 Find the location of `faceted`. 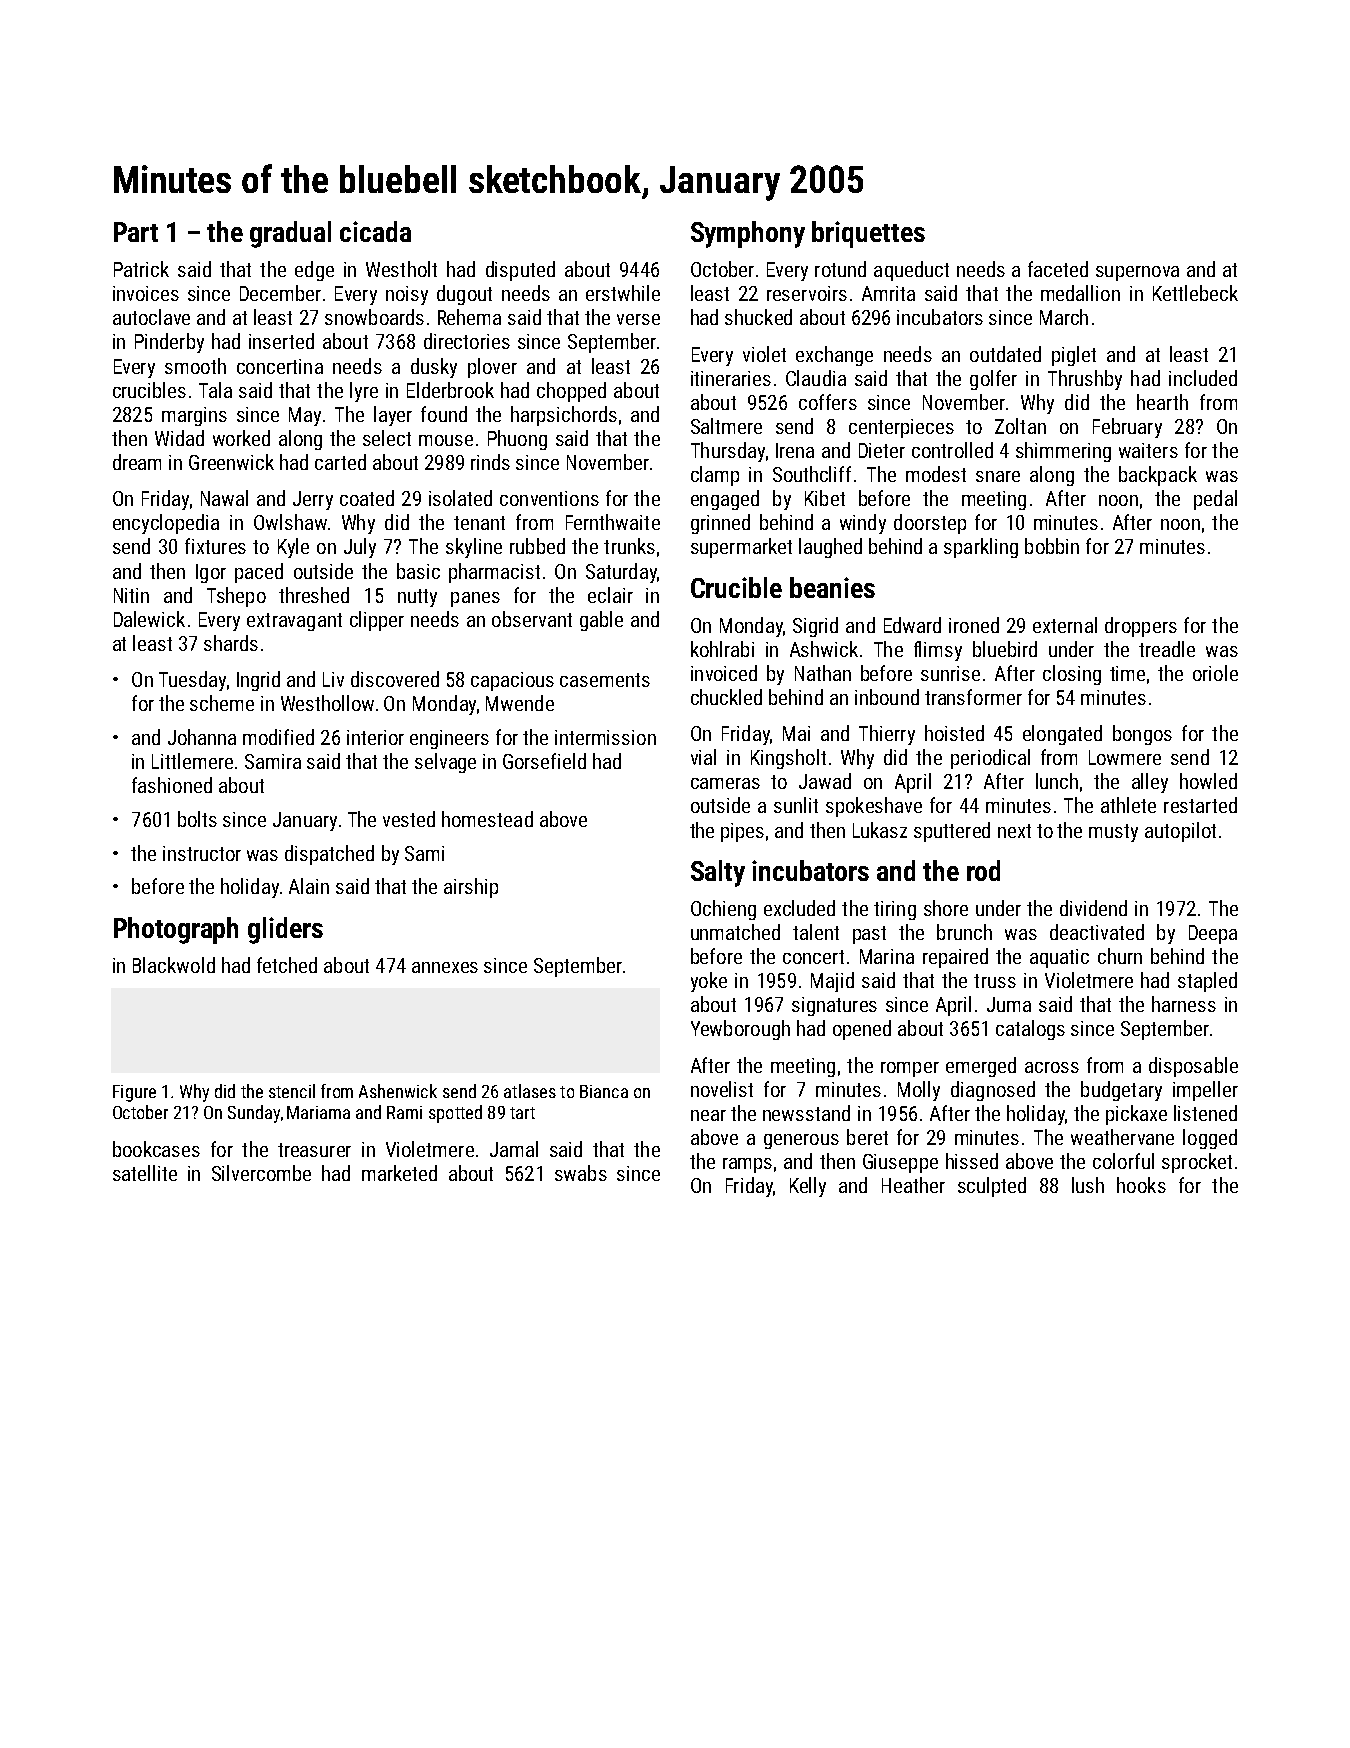

faceted is located at coordinates (1058, 269).
